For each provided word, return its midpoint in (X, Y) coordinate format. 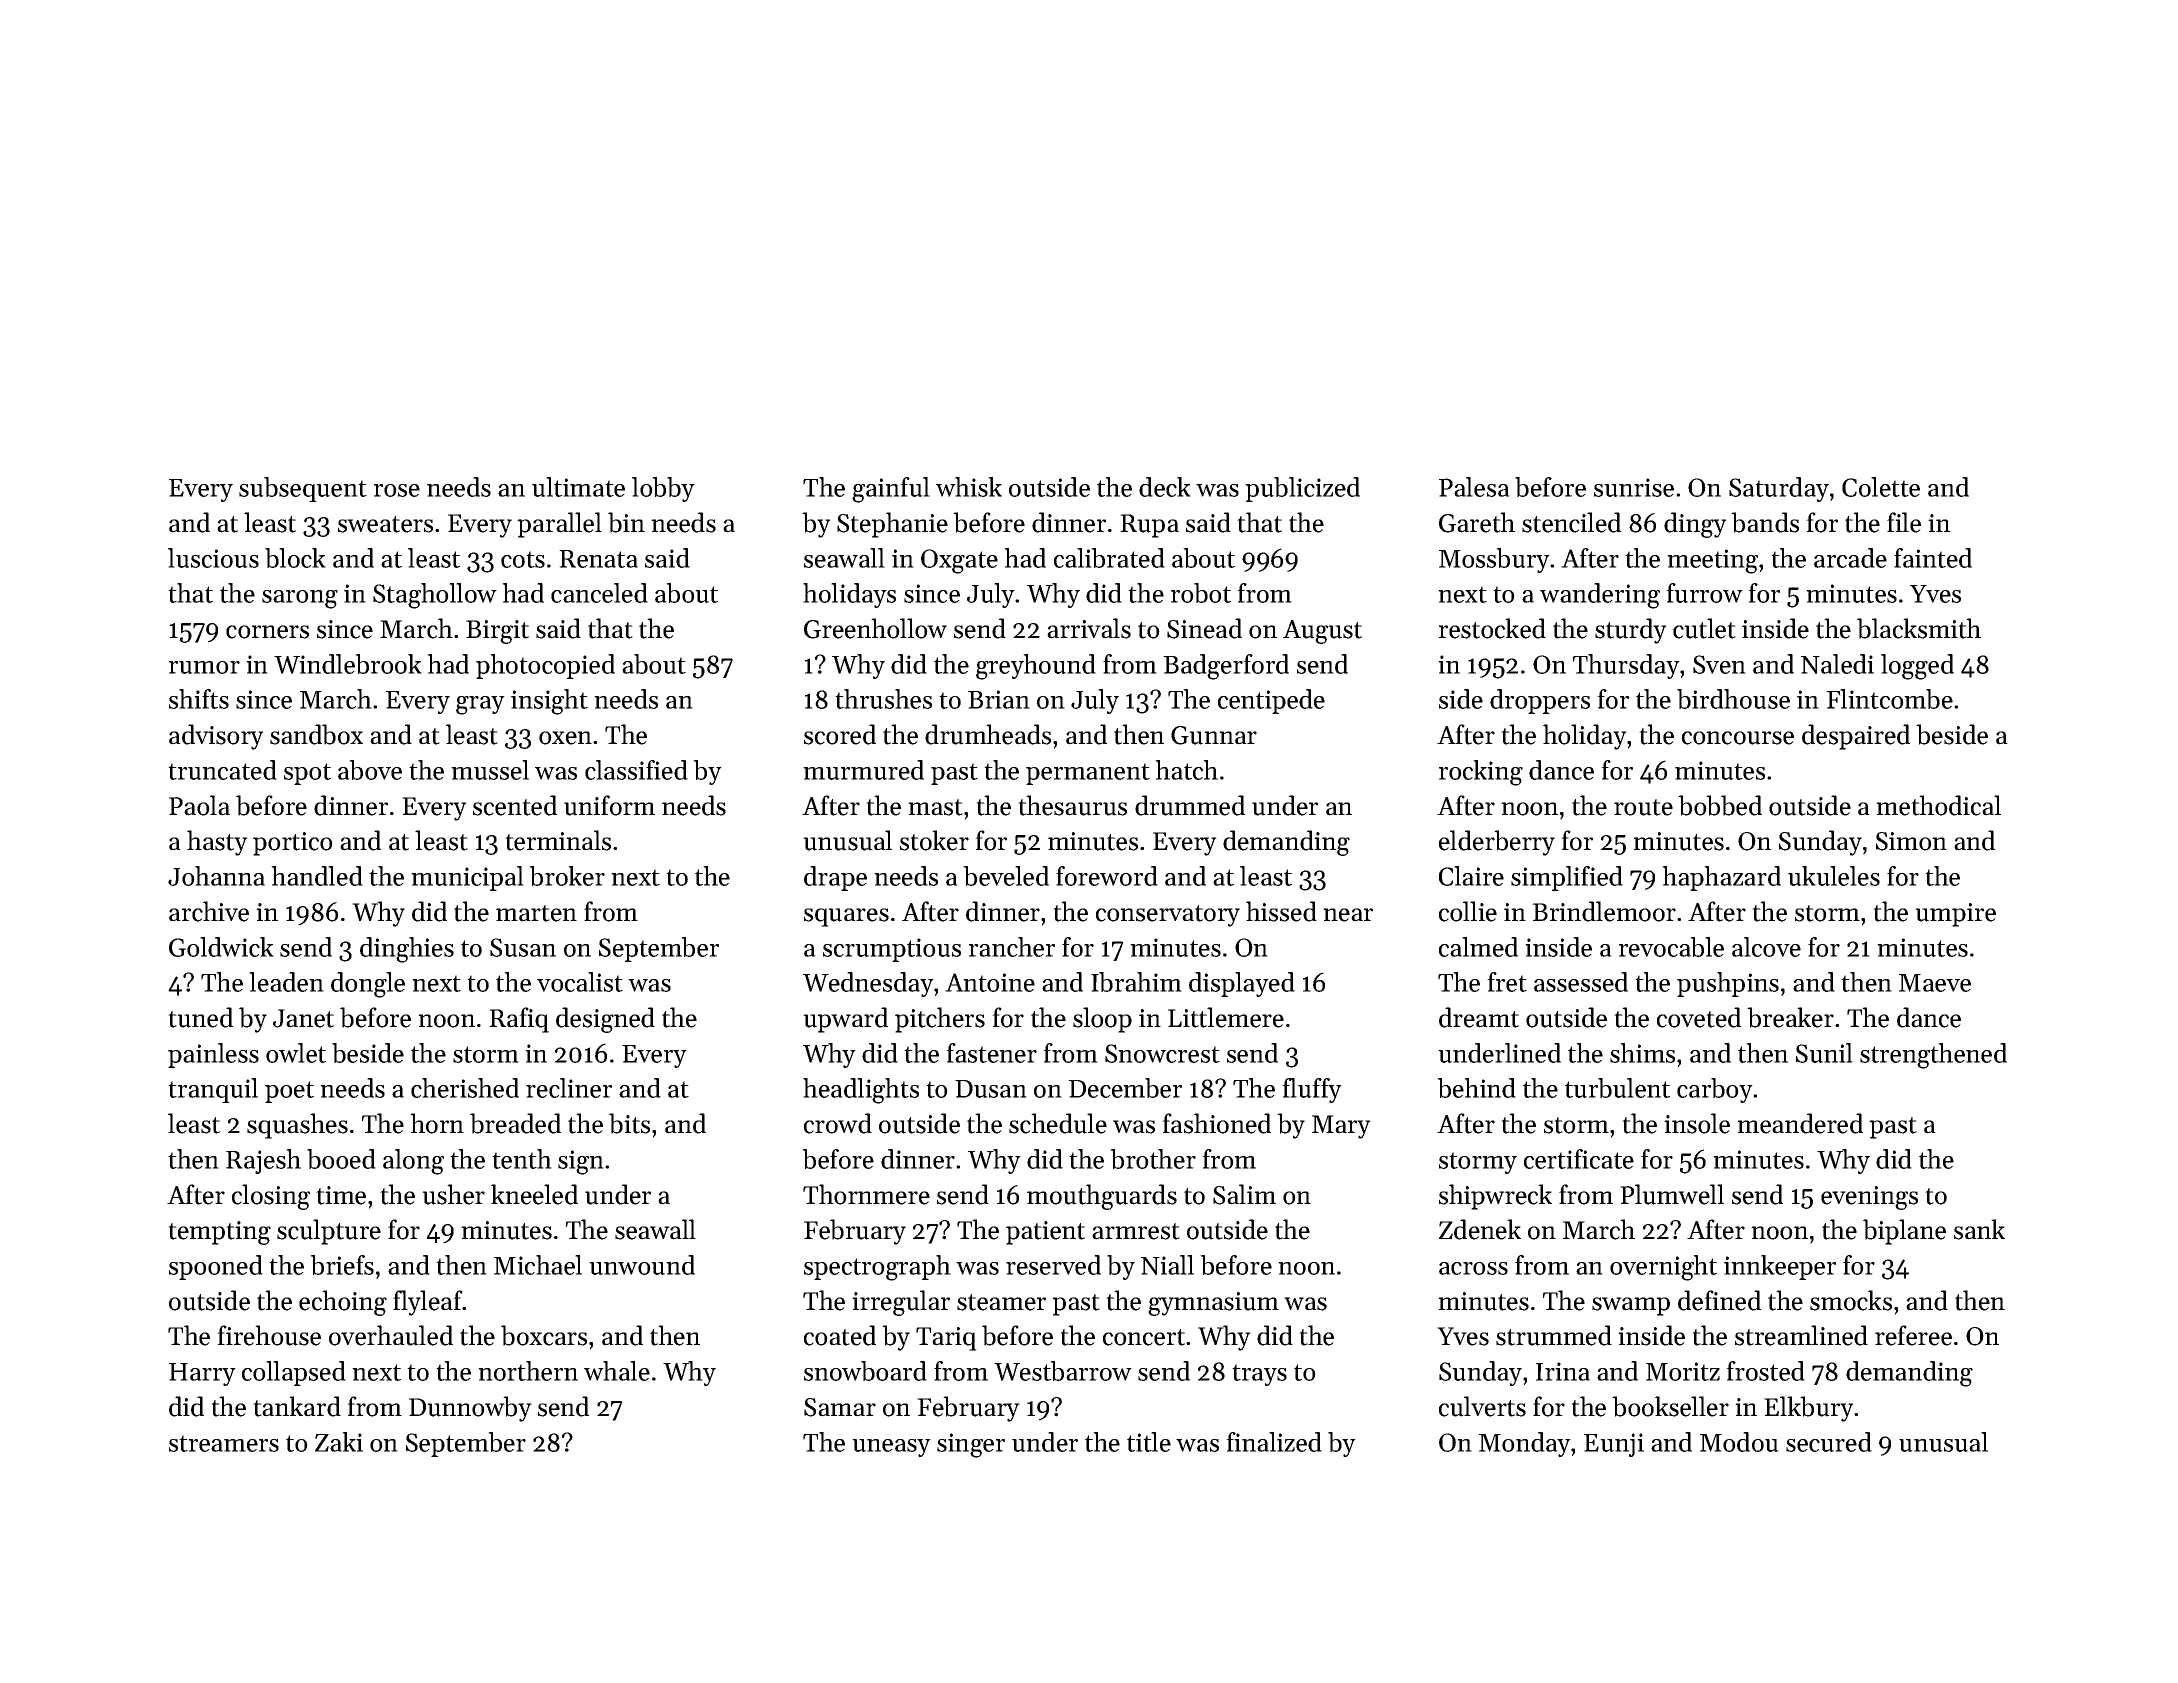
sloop (1102, 1020)
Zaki (339, 1442)
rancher (1012, 947)
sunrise (1634, 487)
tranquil (213, 1090)
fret (1507, 982)
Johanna (216, 876)
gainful (891, 490)
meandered (1800, 1123)
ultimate (578, 487)
